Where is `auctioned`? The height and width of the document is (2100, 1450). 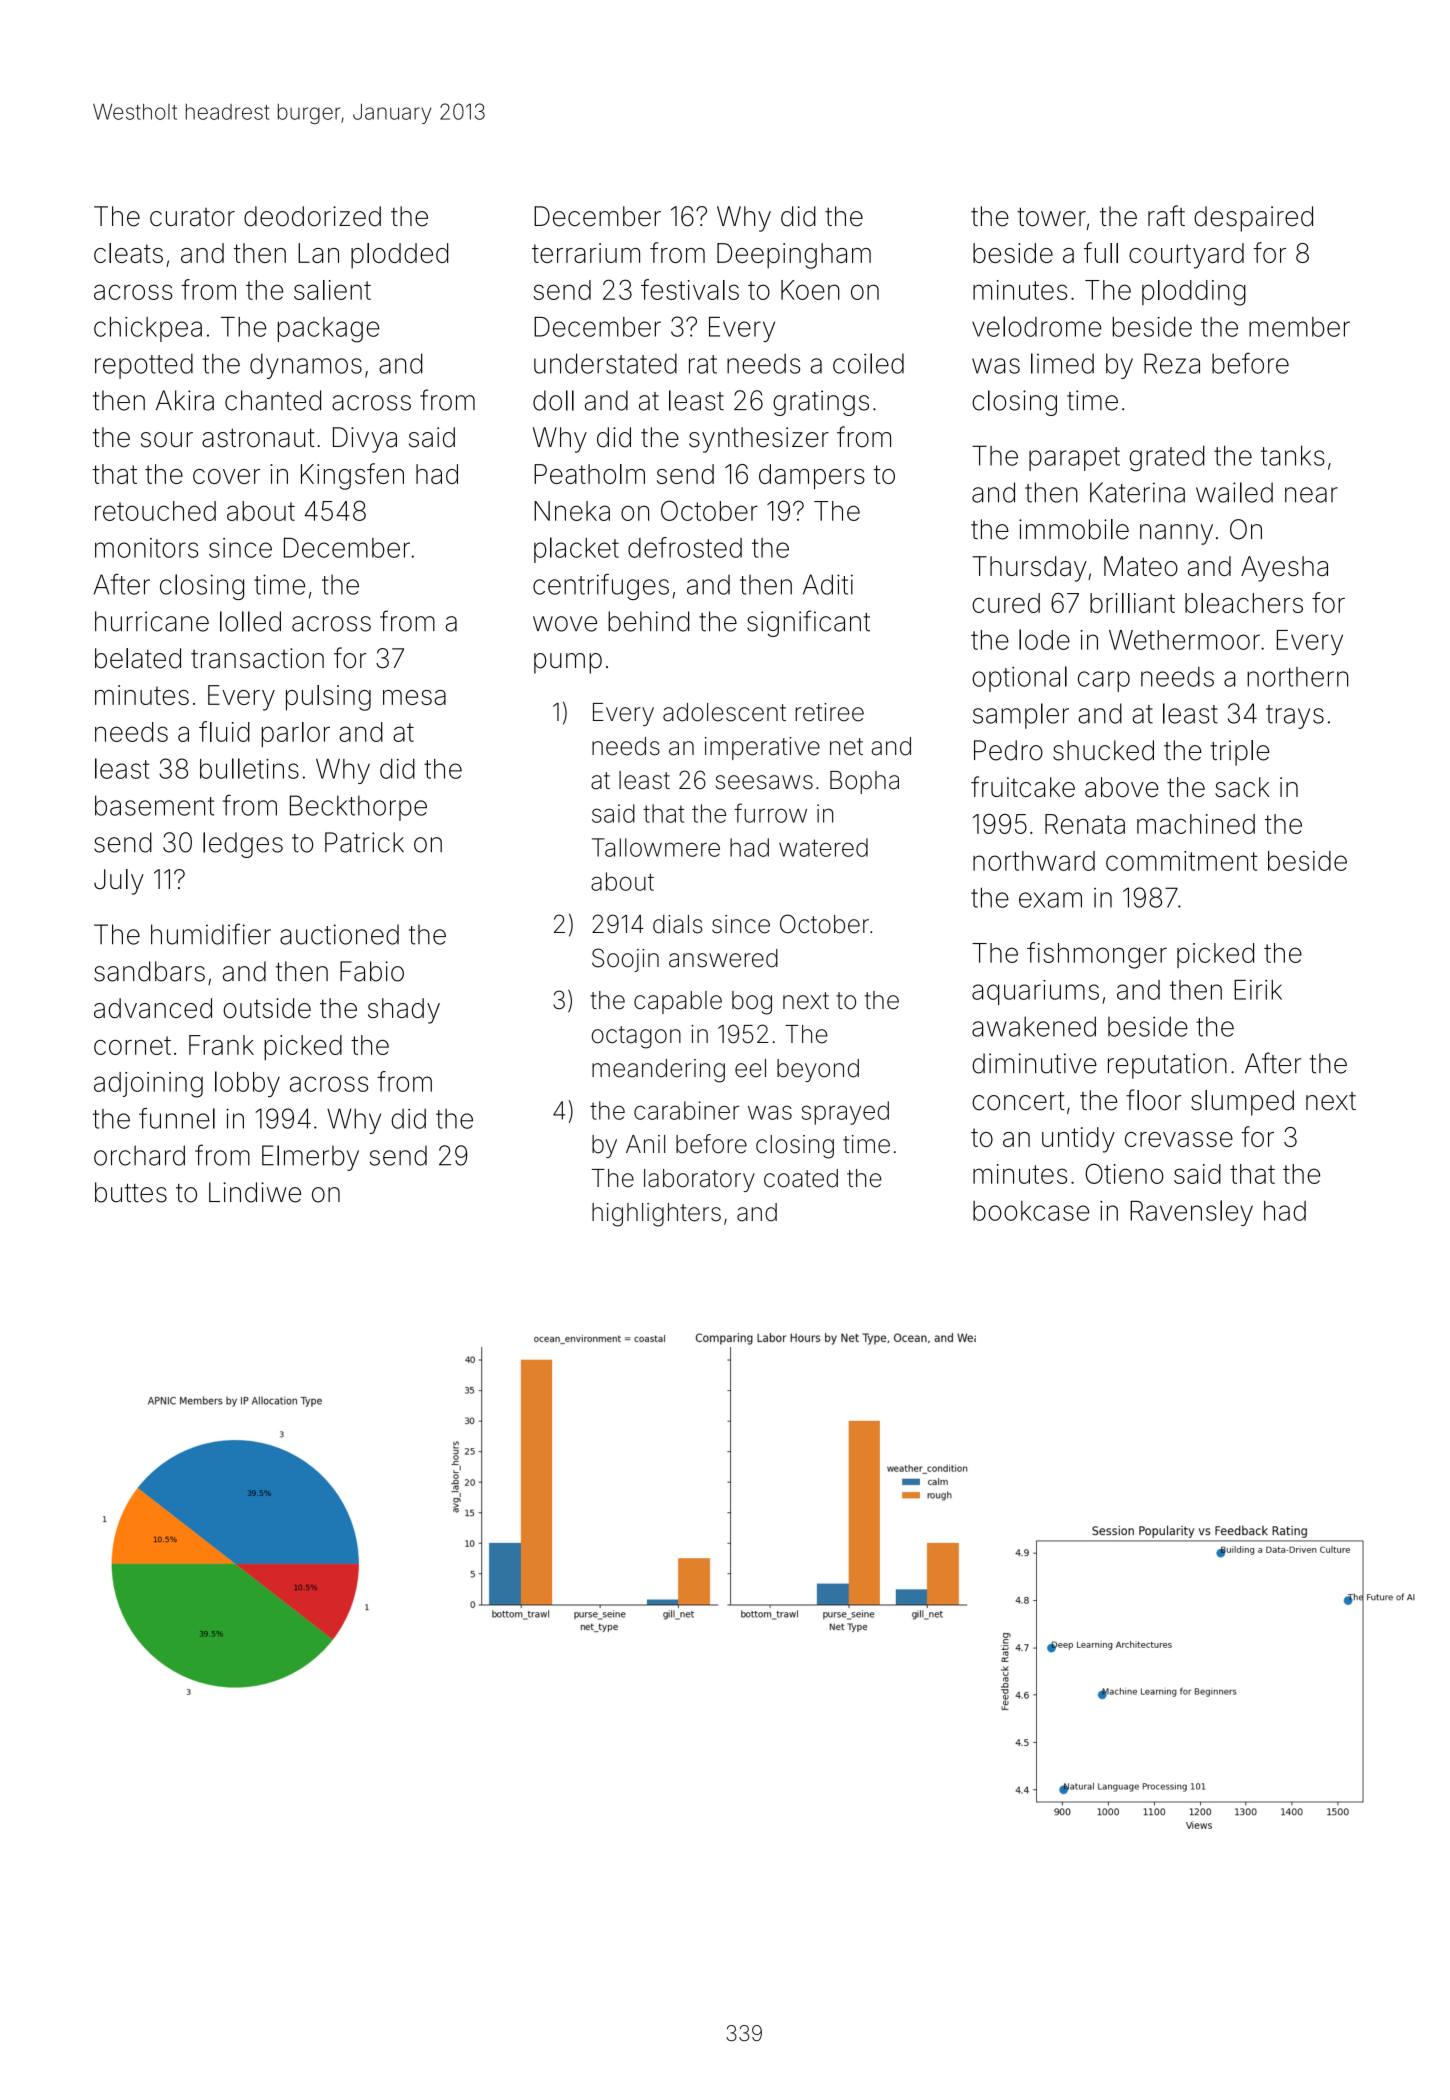 auctioned is located at coordinates (339, 934).
